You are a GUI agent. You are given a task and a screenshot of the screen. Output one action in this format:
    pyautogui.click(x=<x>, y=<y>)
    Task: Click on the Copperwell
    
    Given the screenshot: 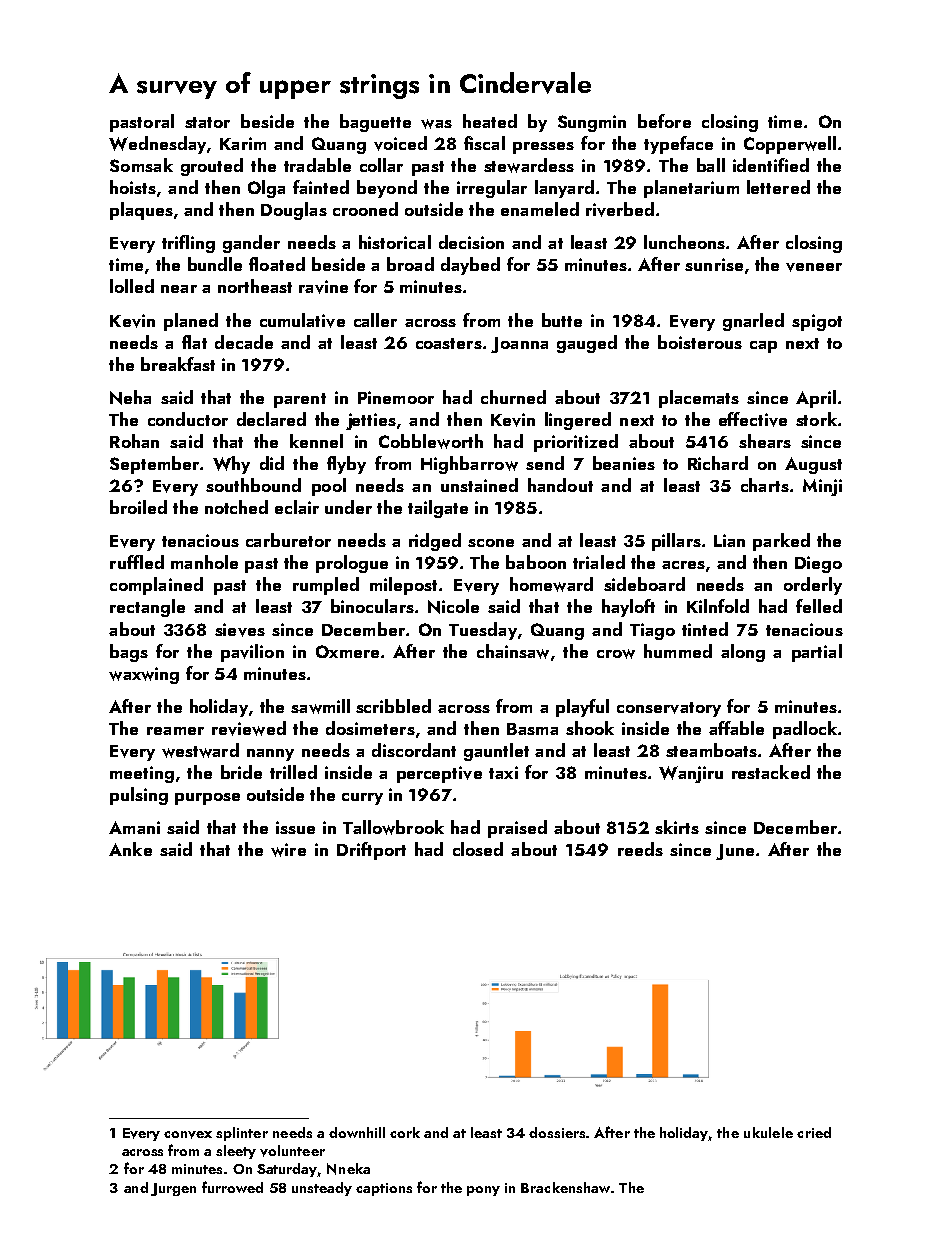 What is the action you would take?
    pyautogui.click(x=790, y=145)
